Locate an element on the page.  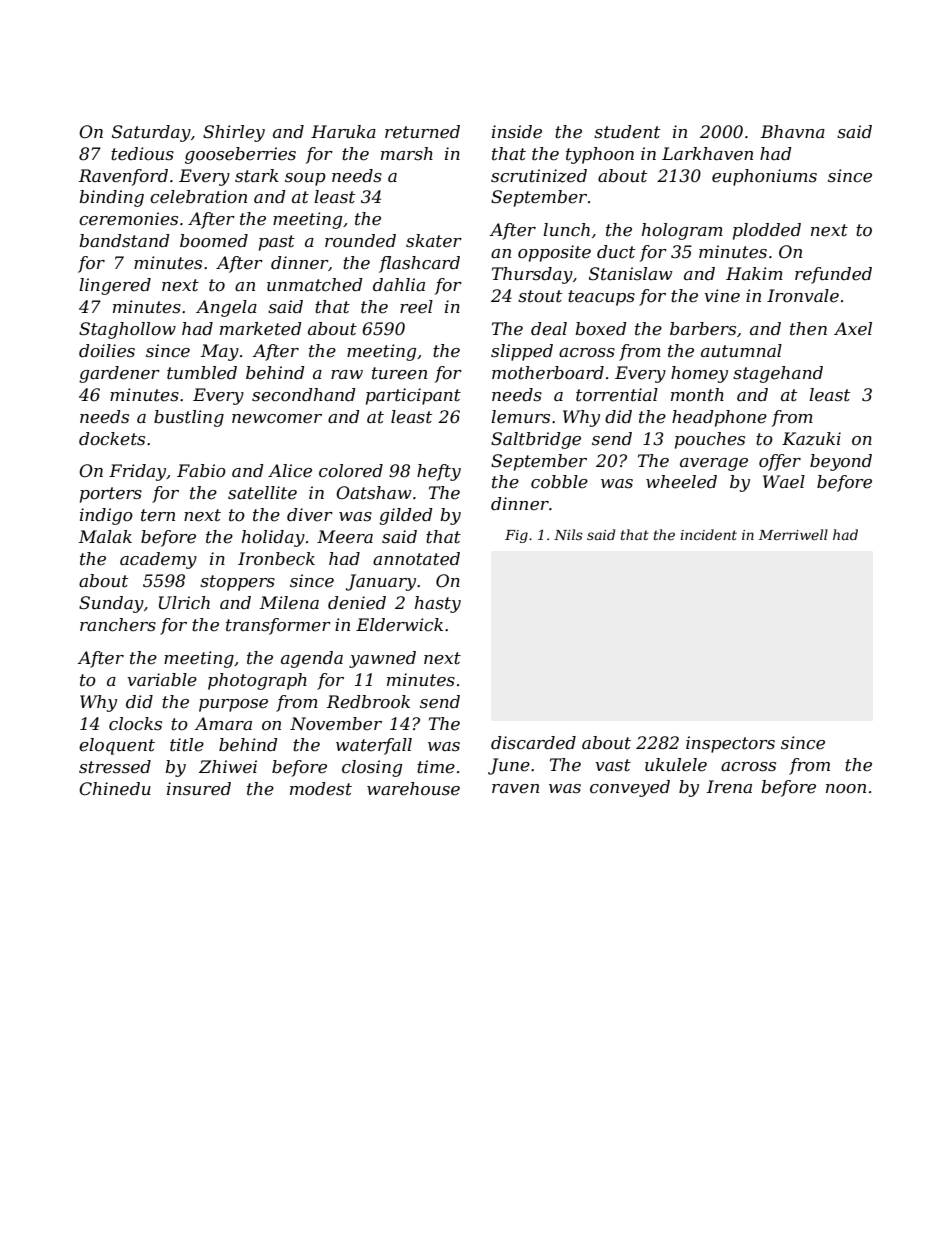
Haruka is located at coordinates (343, 131).
